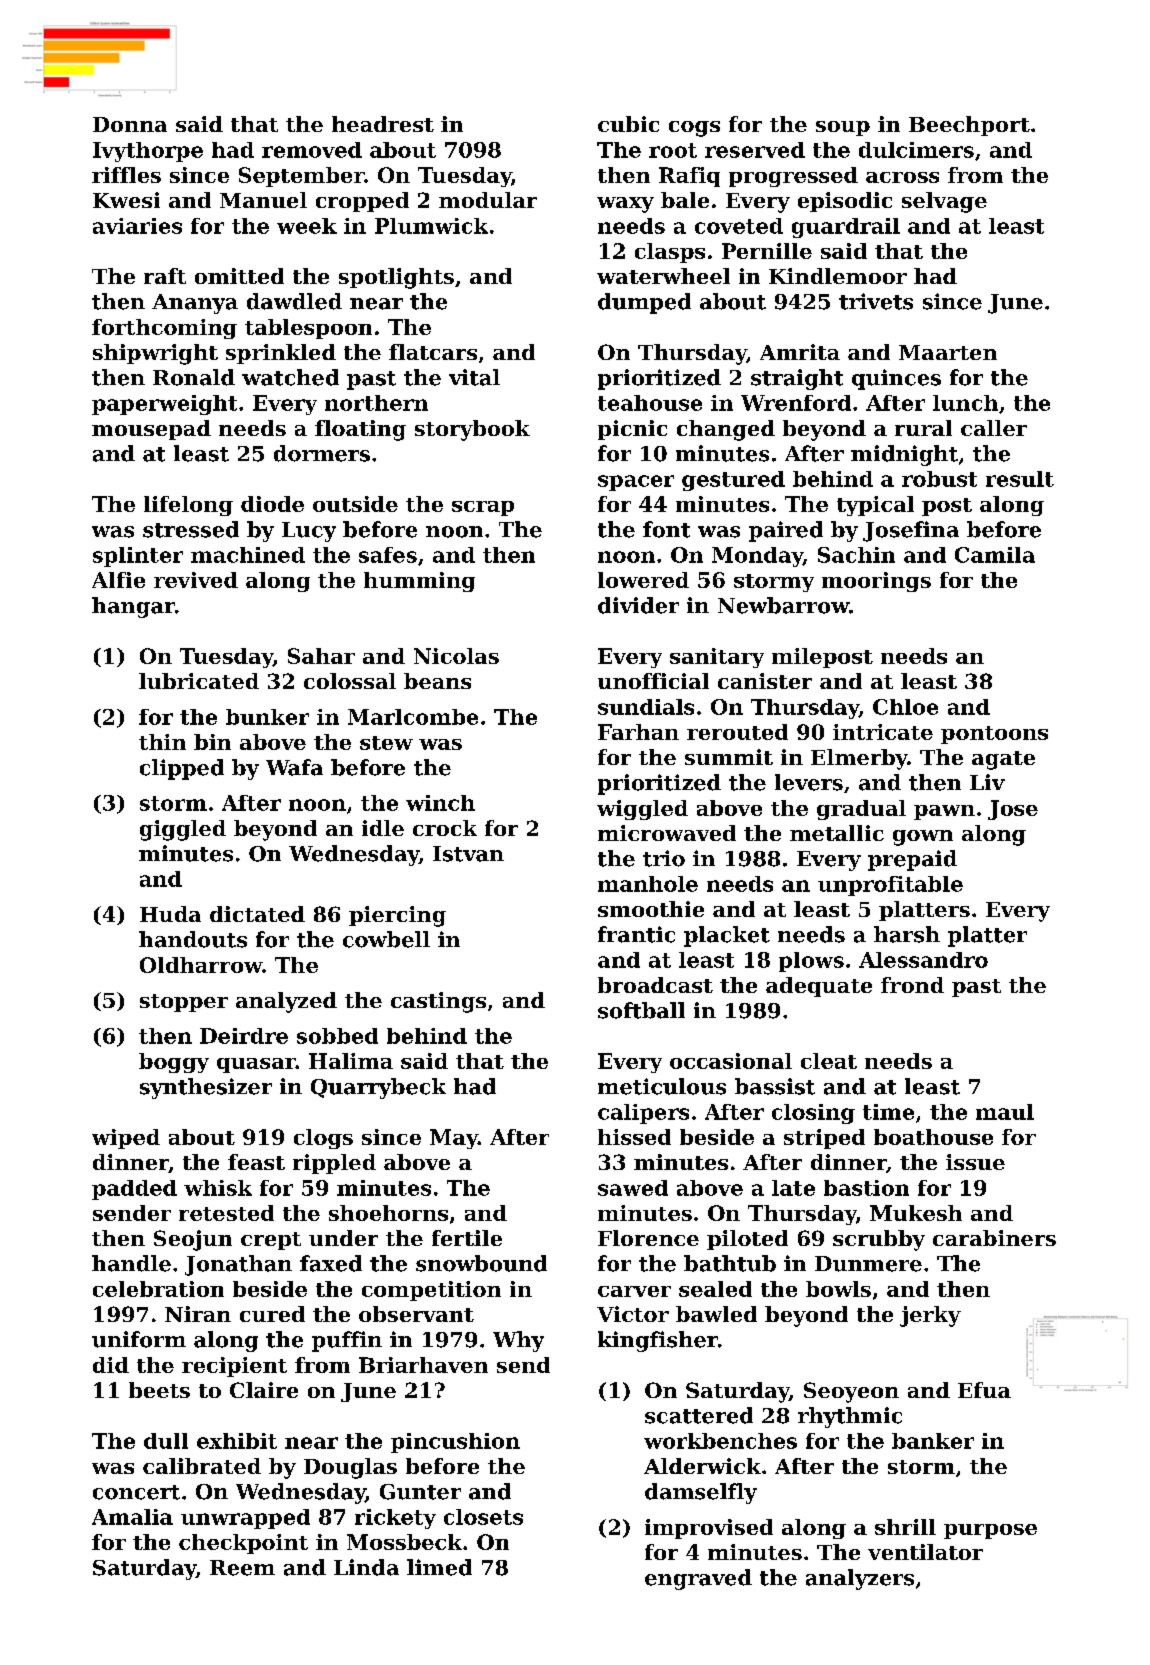 The image size is (1150, 1665). I want to click on castings, so click(438, 1002).
